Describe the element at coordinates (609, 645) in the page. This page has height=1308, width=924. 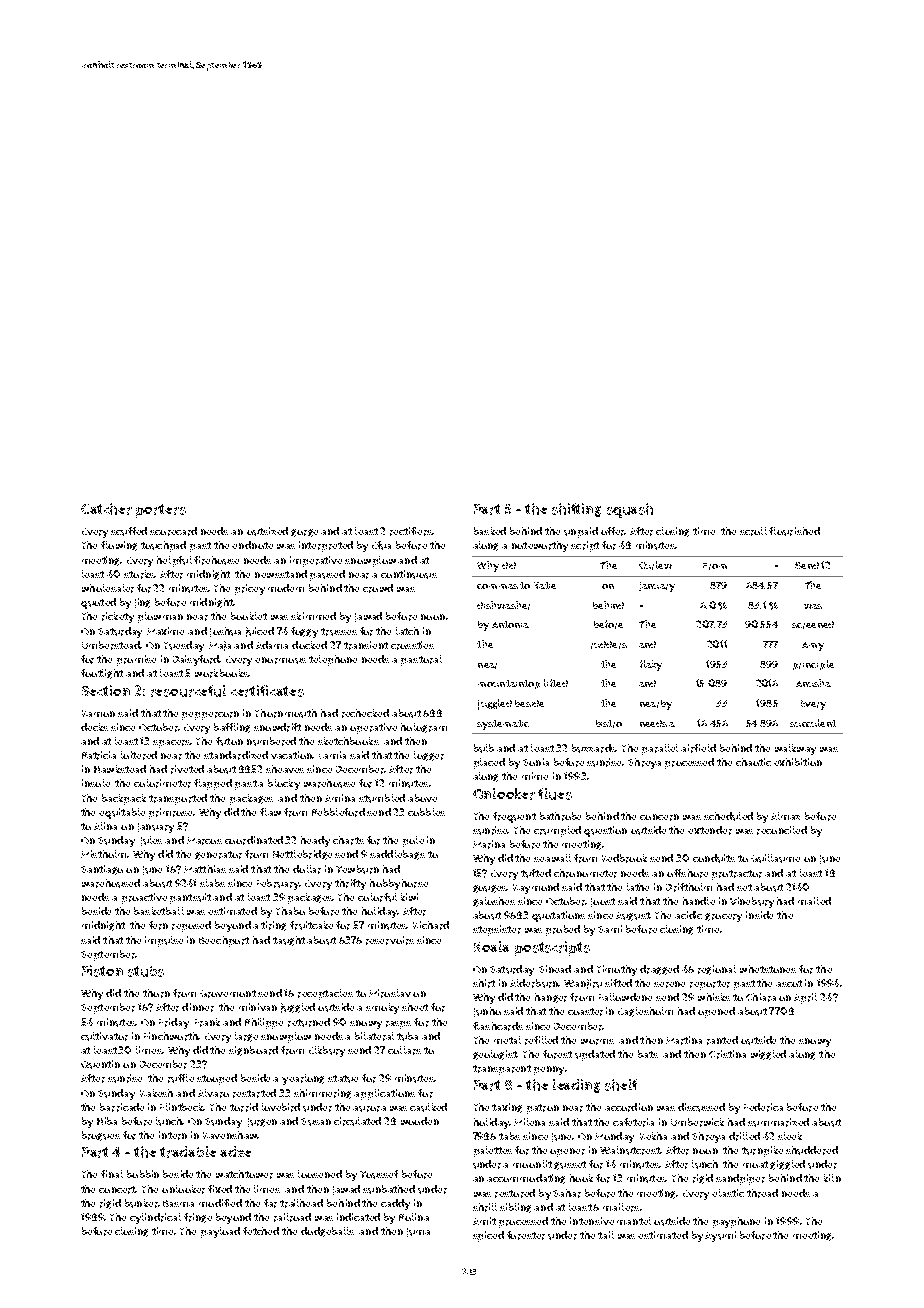
I see `rudders` at that location.
